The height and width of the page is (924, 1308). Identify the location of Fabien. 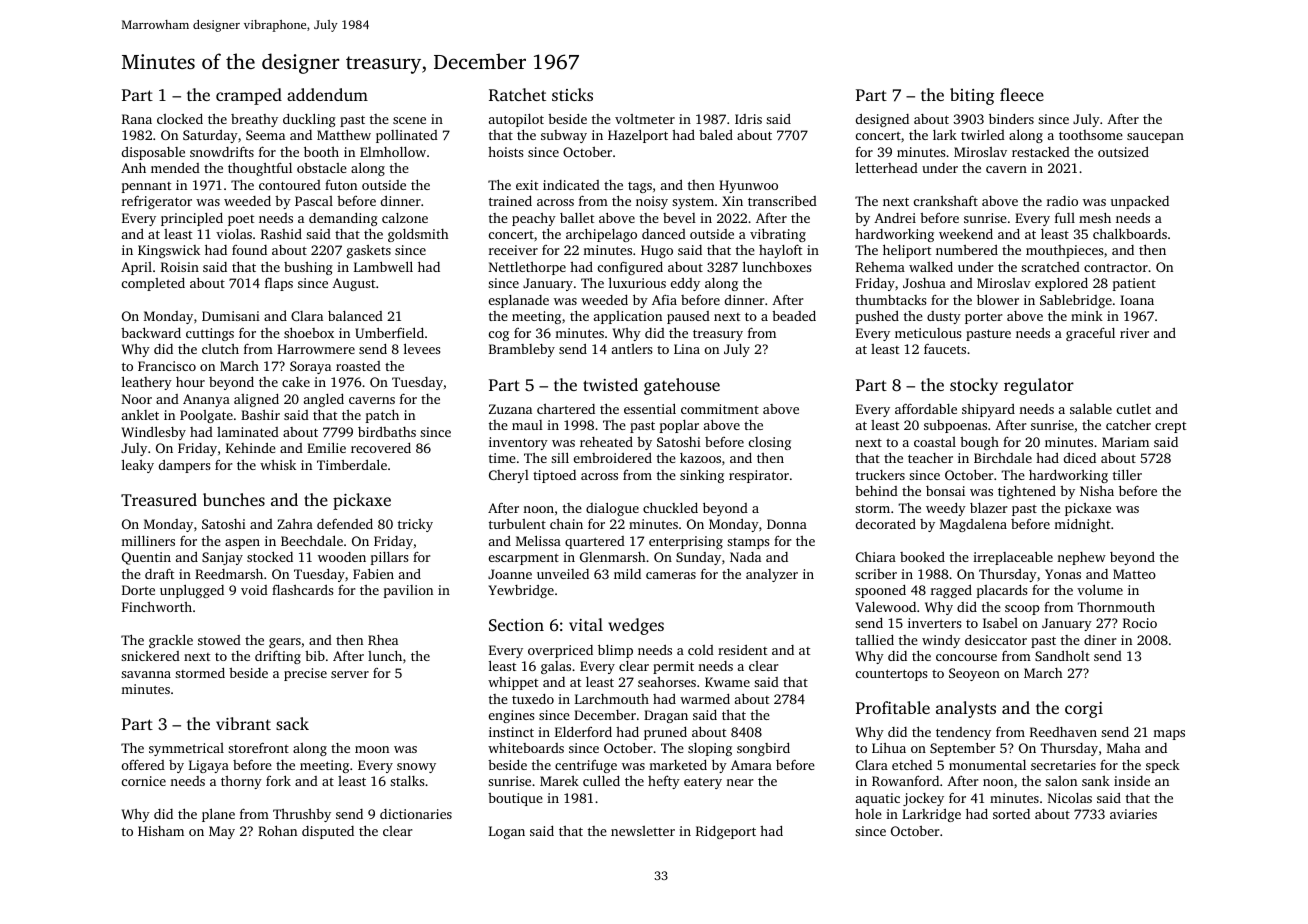
(373, 573).
